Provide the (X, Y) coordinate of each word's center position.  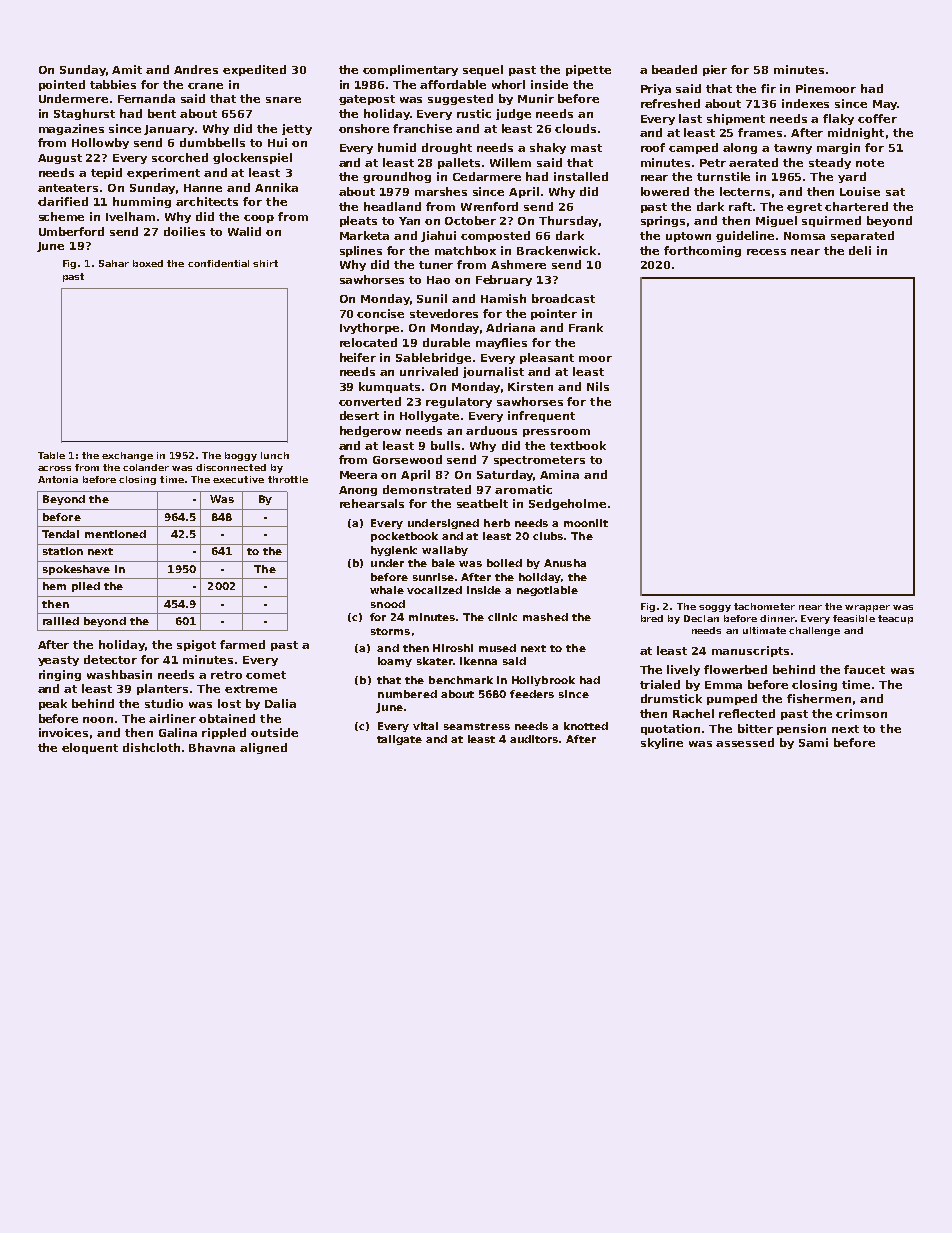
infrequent (541, 416)
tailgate (399, 740)
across (54, 468)
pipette (588, 70)
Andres (196, 69)
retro (226, 675)
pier (715, 70)
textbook (578, 445)
